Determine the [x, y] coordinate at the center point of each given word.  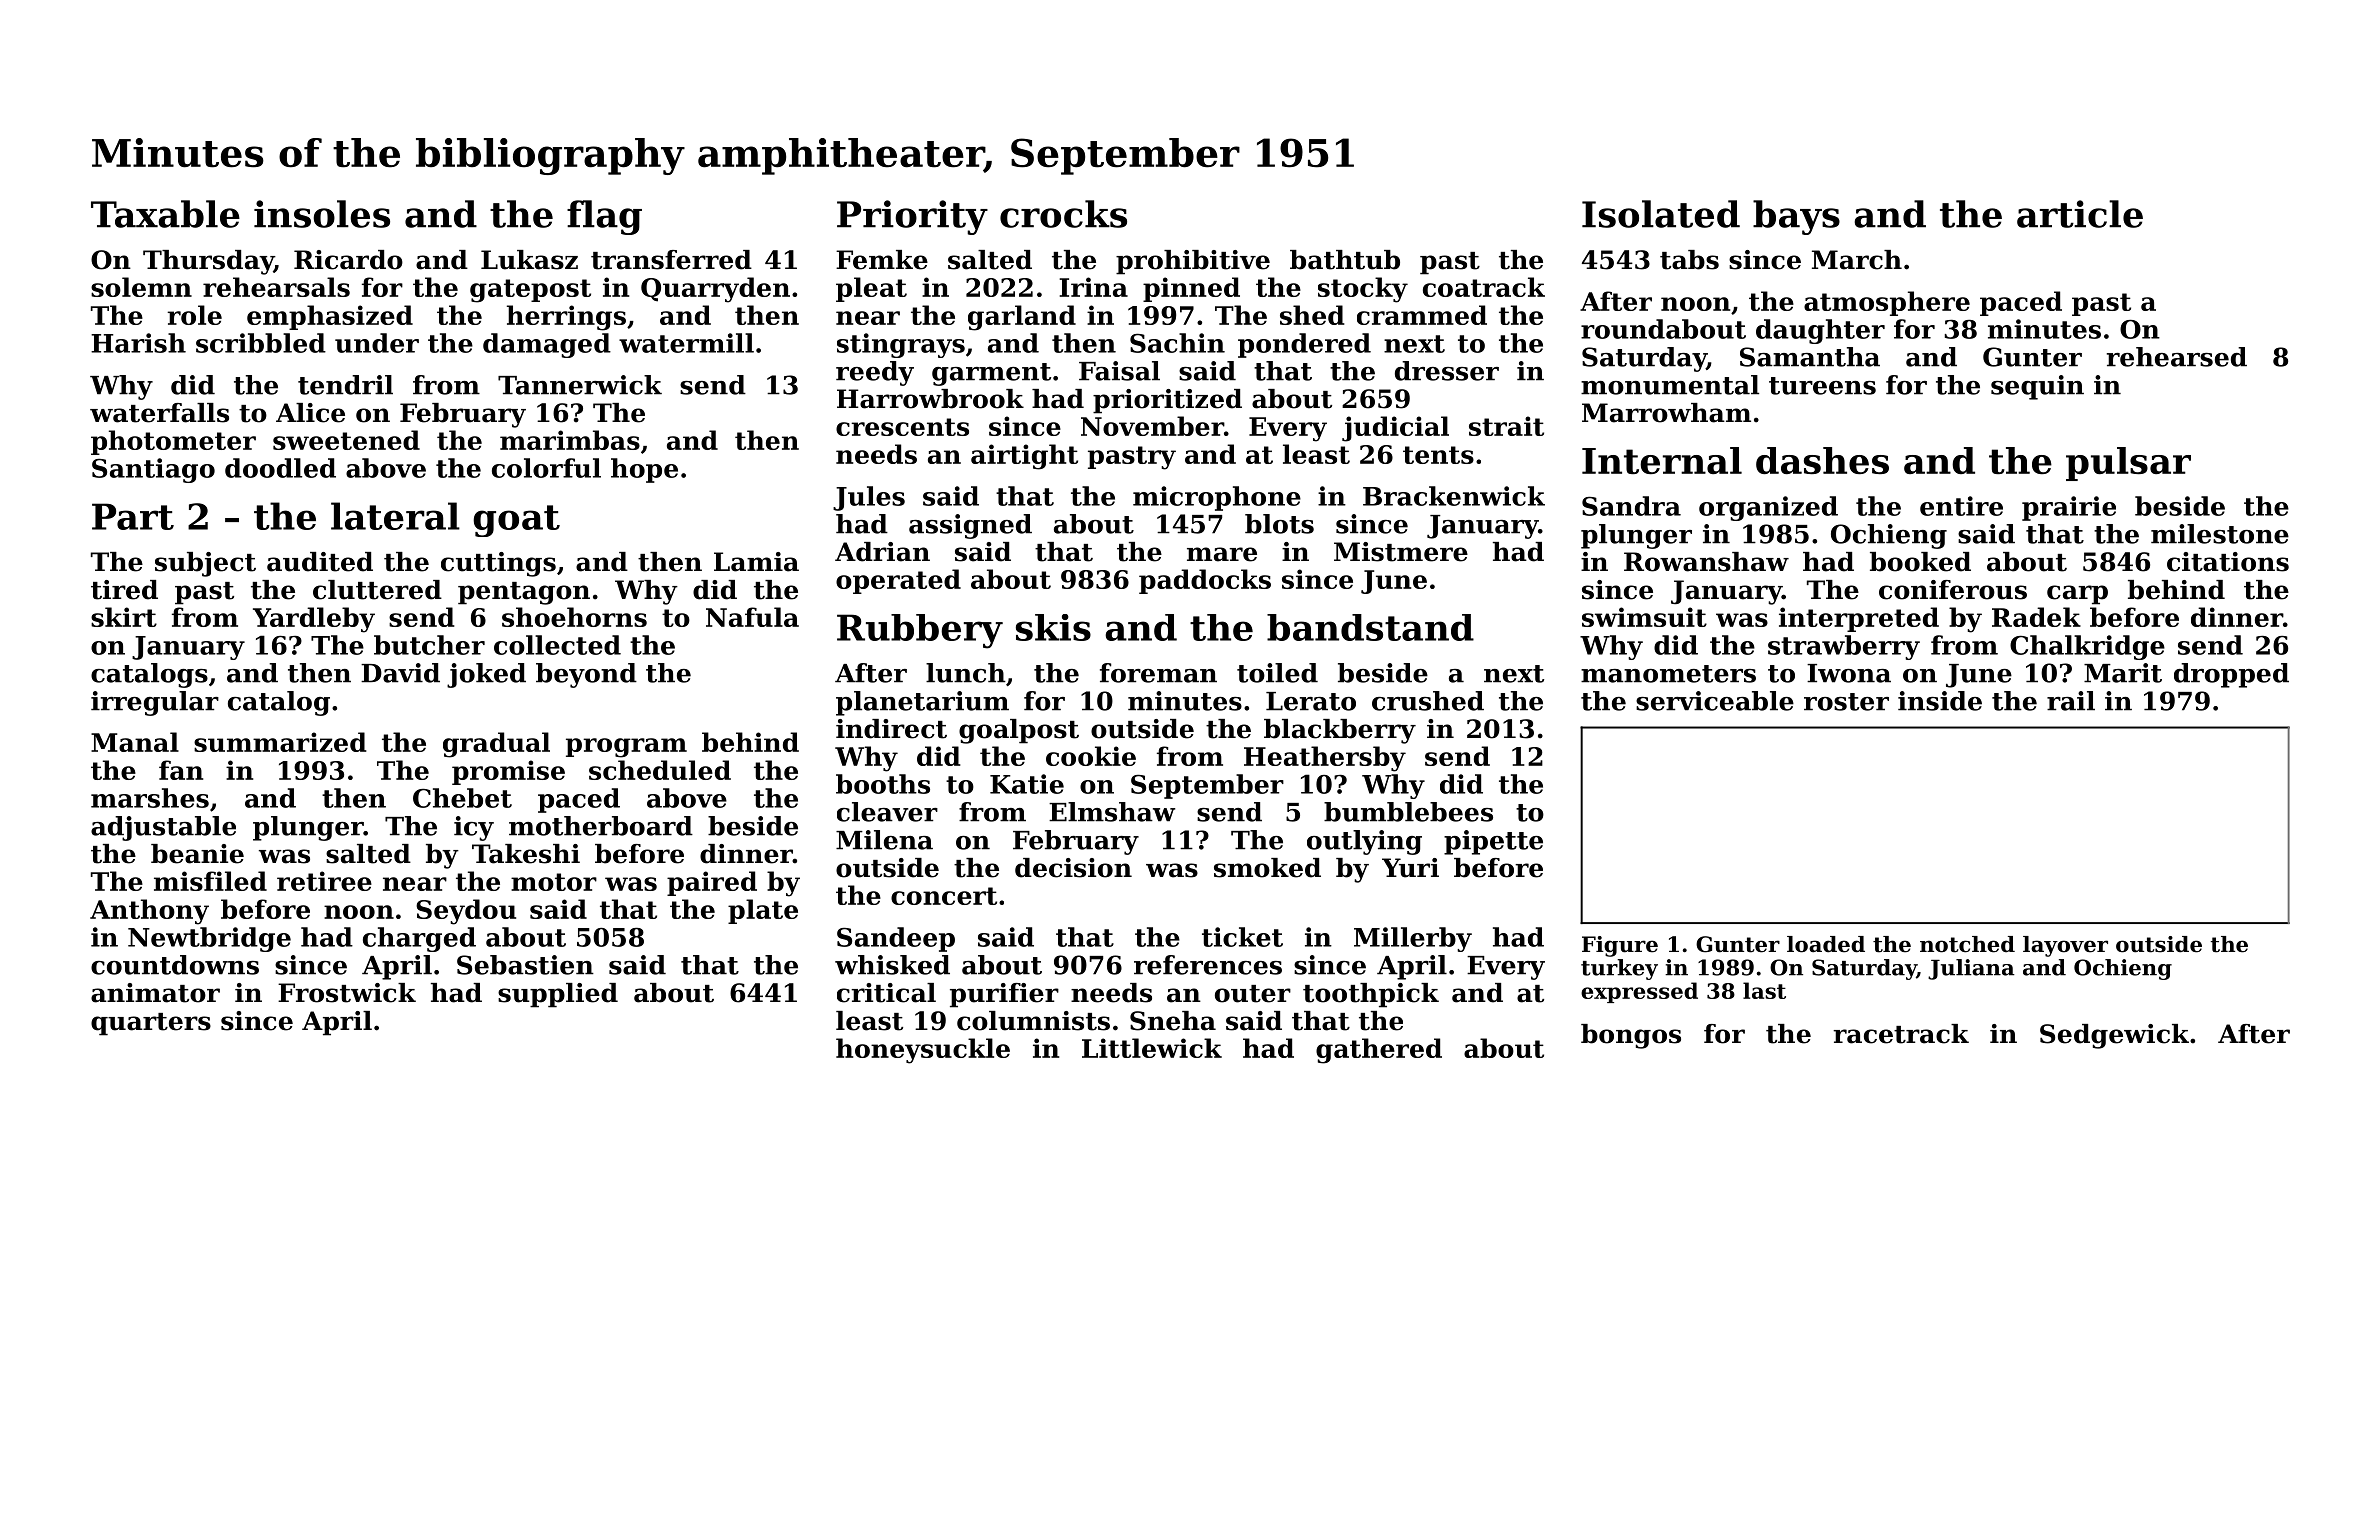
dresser [1447, 371]
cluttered [377, 590]
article [2080, 214]
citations [2228, 562]
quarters [151, 1024]
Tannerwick [580, 385]
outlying [1364, 842]
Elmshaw [1112, 812]
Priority [912, 217]
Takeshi [526, 854]
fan [181, 770]
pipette [1493, 842]
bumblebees [1408, 812]
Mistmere [1401, 552]
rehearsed [2177, 357]
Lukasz [529, 260]
